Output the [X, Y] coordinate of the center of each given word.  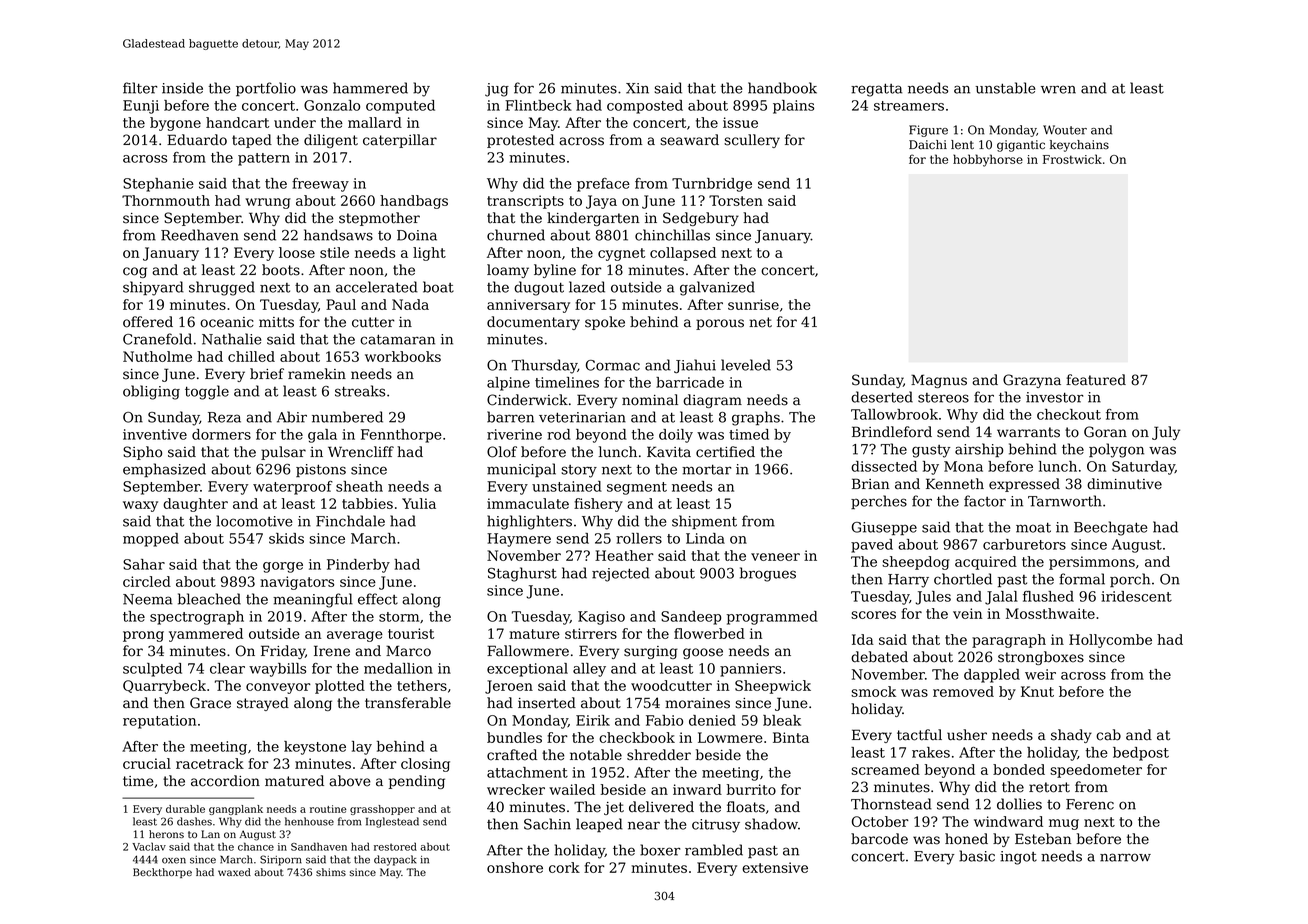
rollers [639, 538]
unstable [1005, 88]
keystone [315, 748]
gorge [283, 567]
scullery [752, 141]
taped [252, 141]
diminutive [1124, 484]
